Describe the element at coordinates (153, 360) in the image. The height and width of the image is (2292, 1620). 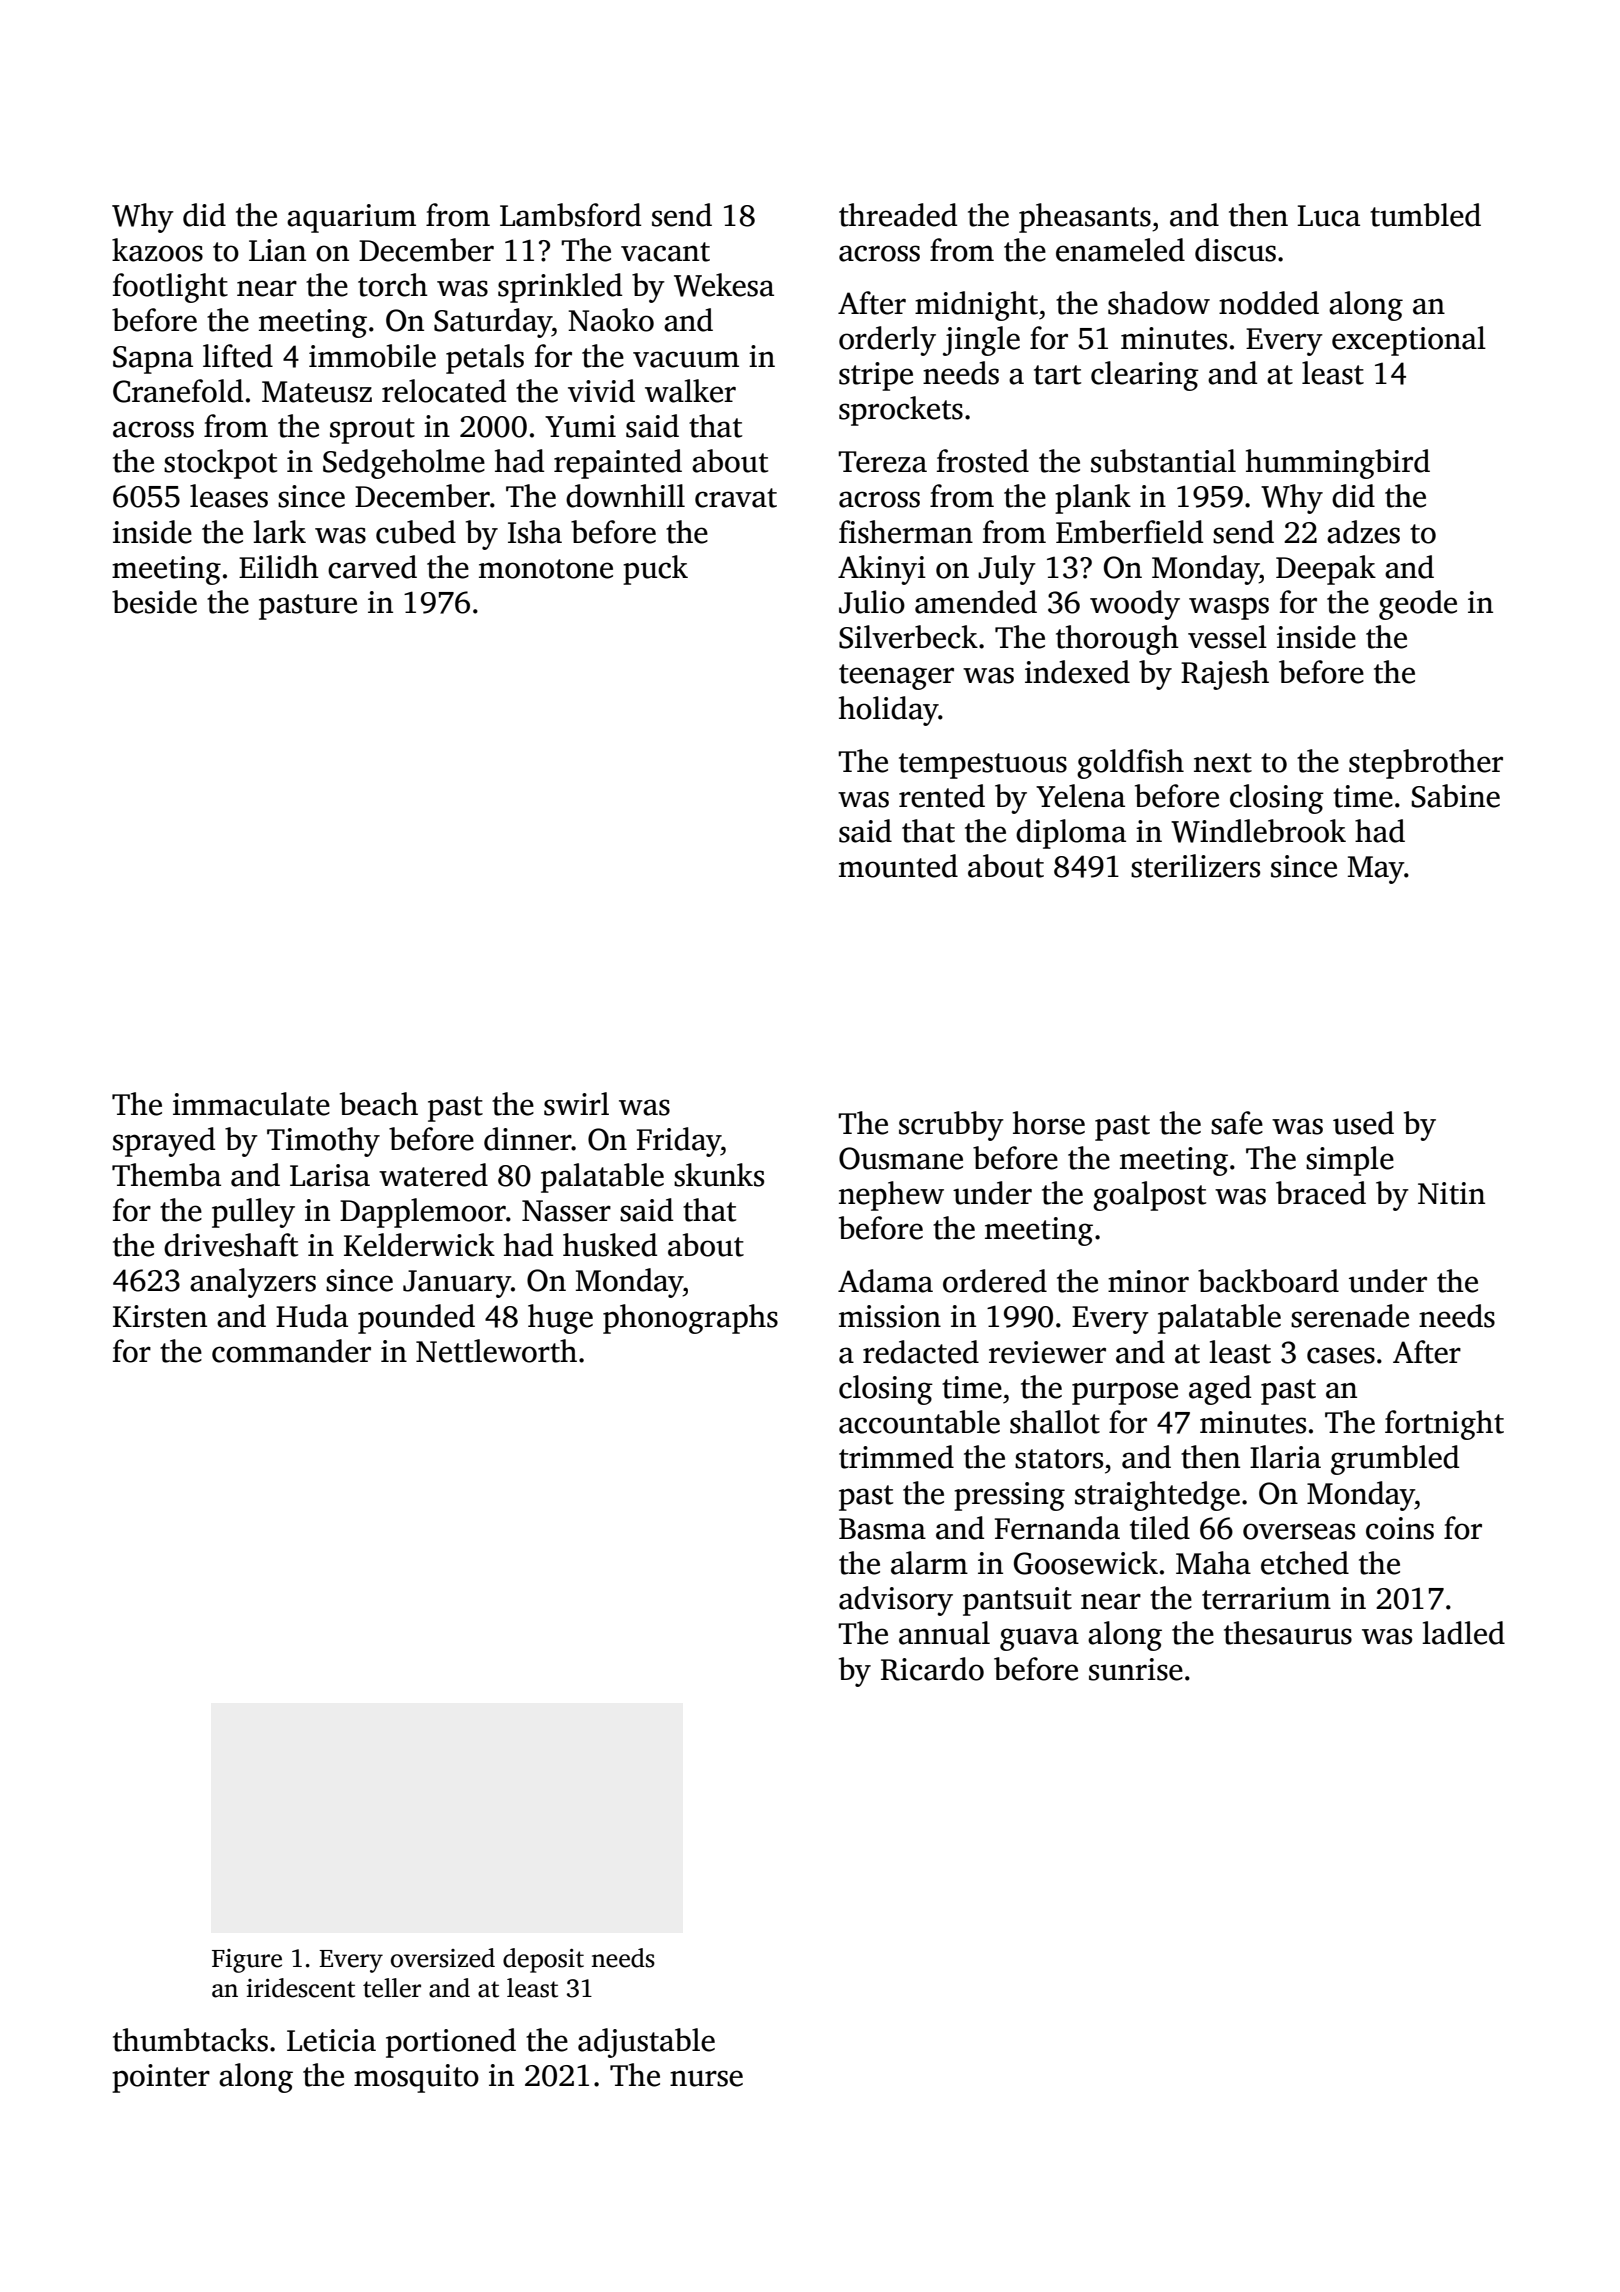
I see `Sapna` at that location.
